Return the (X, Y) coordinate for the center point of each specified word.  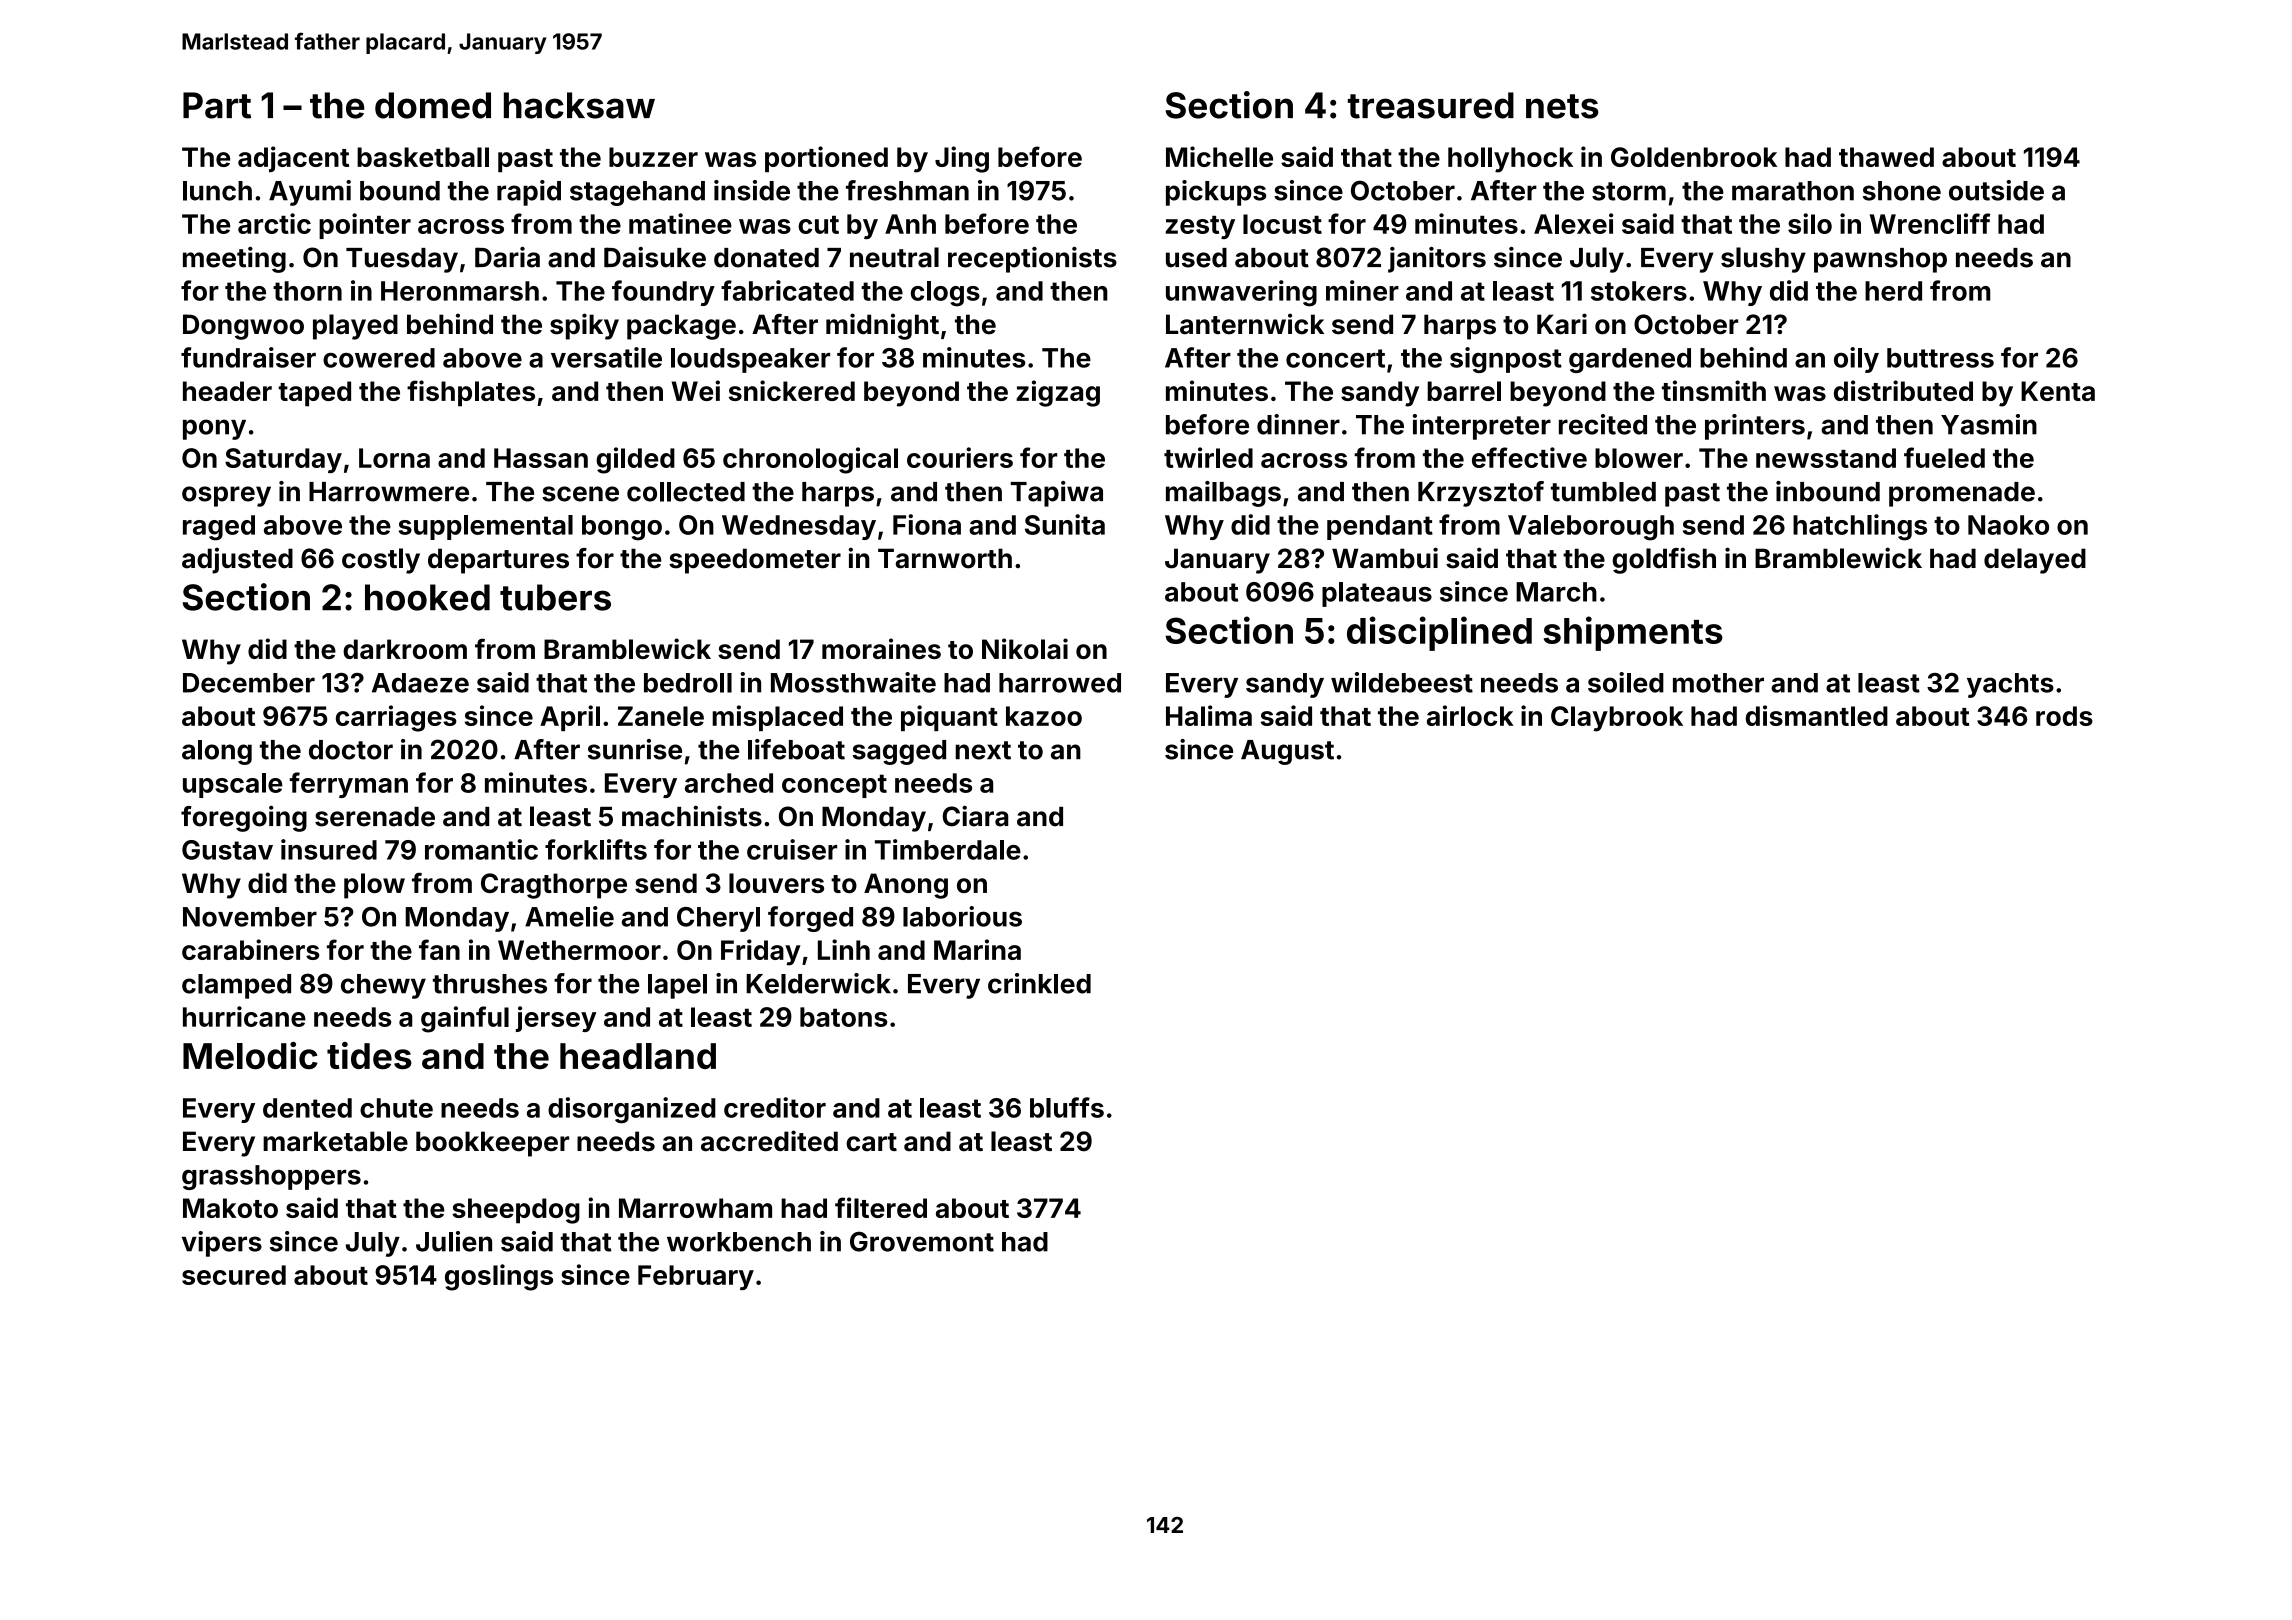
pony (214, 429)
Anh (910, 224)
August (1287, 752)
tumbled (1603, 492)
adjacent (293, 159)
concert (1335, 358)
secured (234, 1275)
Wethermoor (579, 950)
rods (2064, 716)
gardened (1630, 360)
